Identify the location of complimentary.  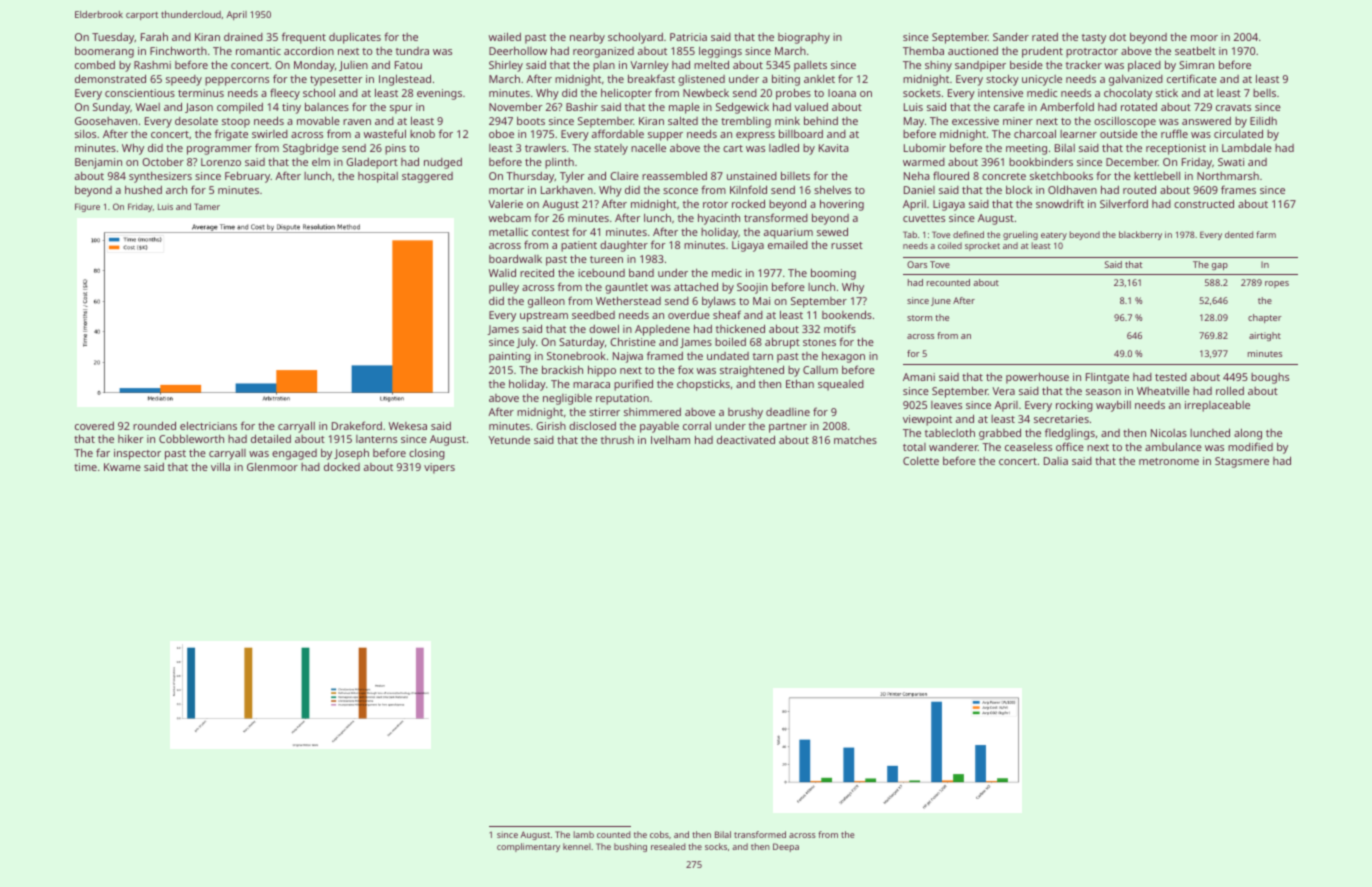
(528, 847).
